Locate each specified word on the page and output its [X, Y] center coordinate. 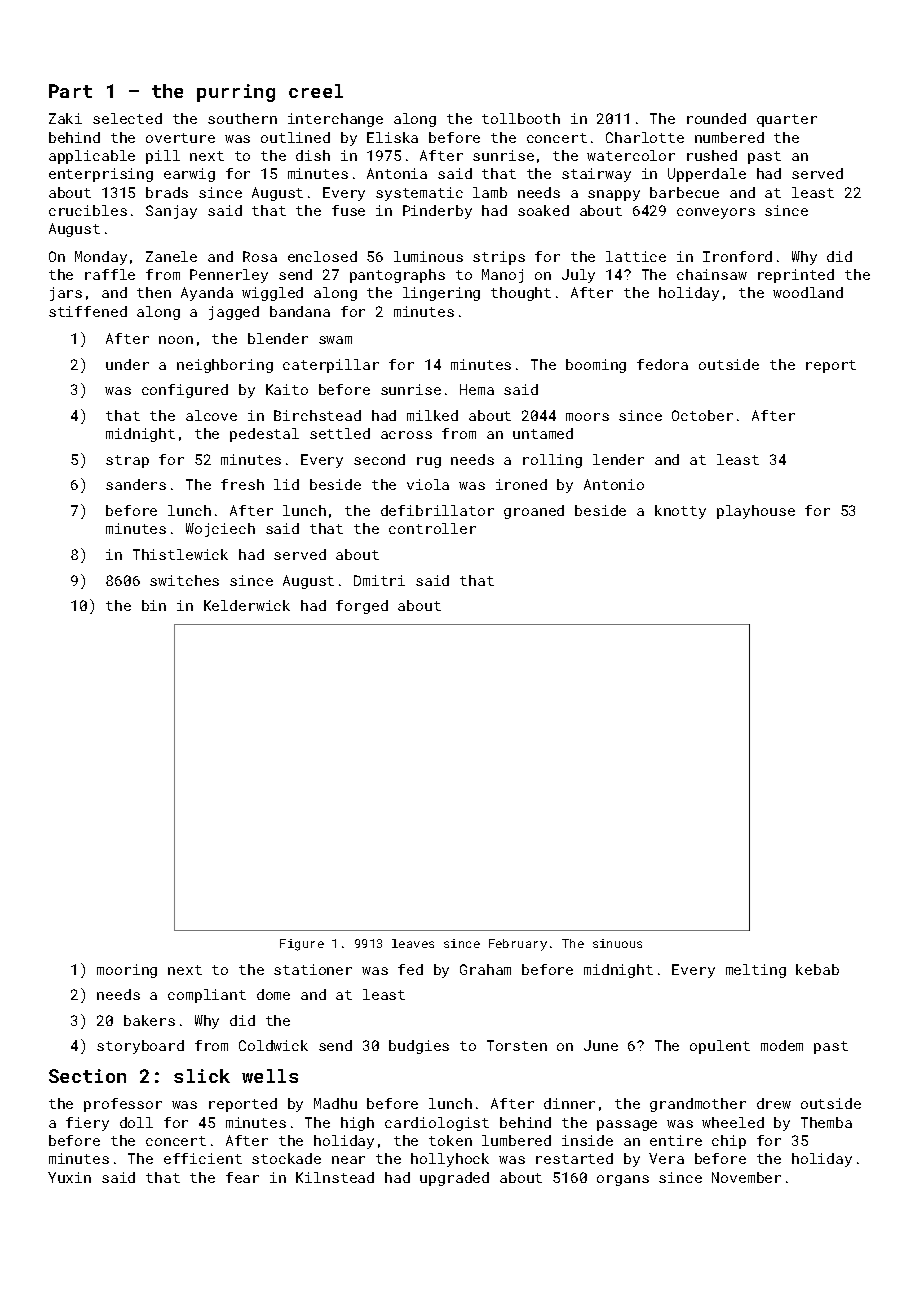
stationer [313, 969]
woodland [808, 292]
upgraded [454, 1179]
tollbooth [521, 118]
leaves [413, 943]
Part [70, 91]
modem [782, 1045]
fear [242, 1177]
